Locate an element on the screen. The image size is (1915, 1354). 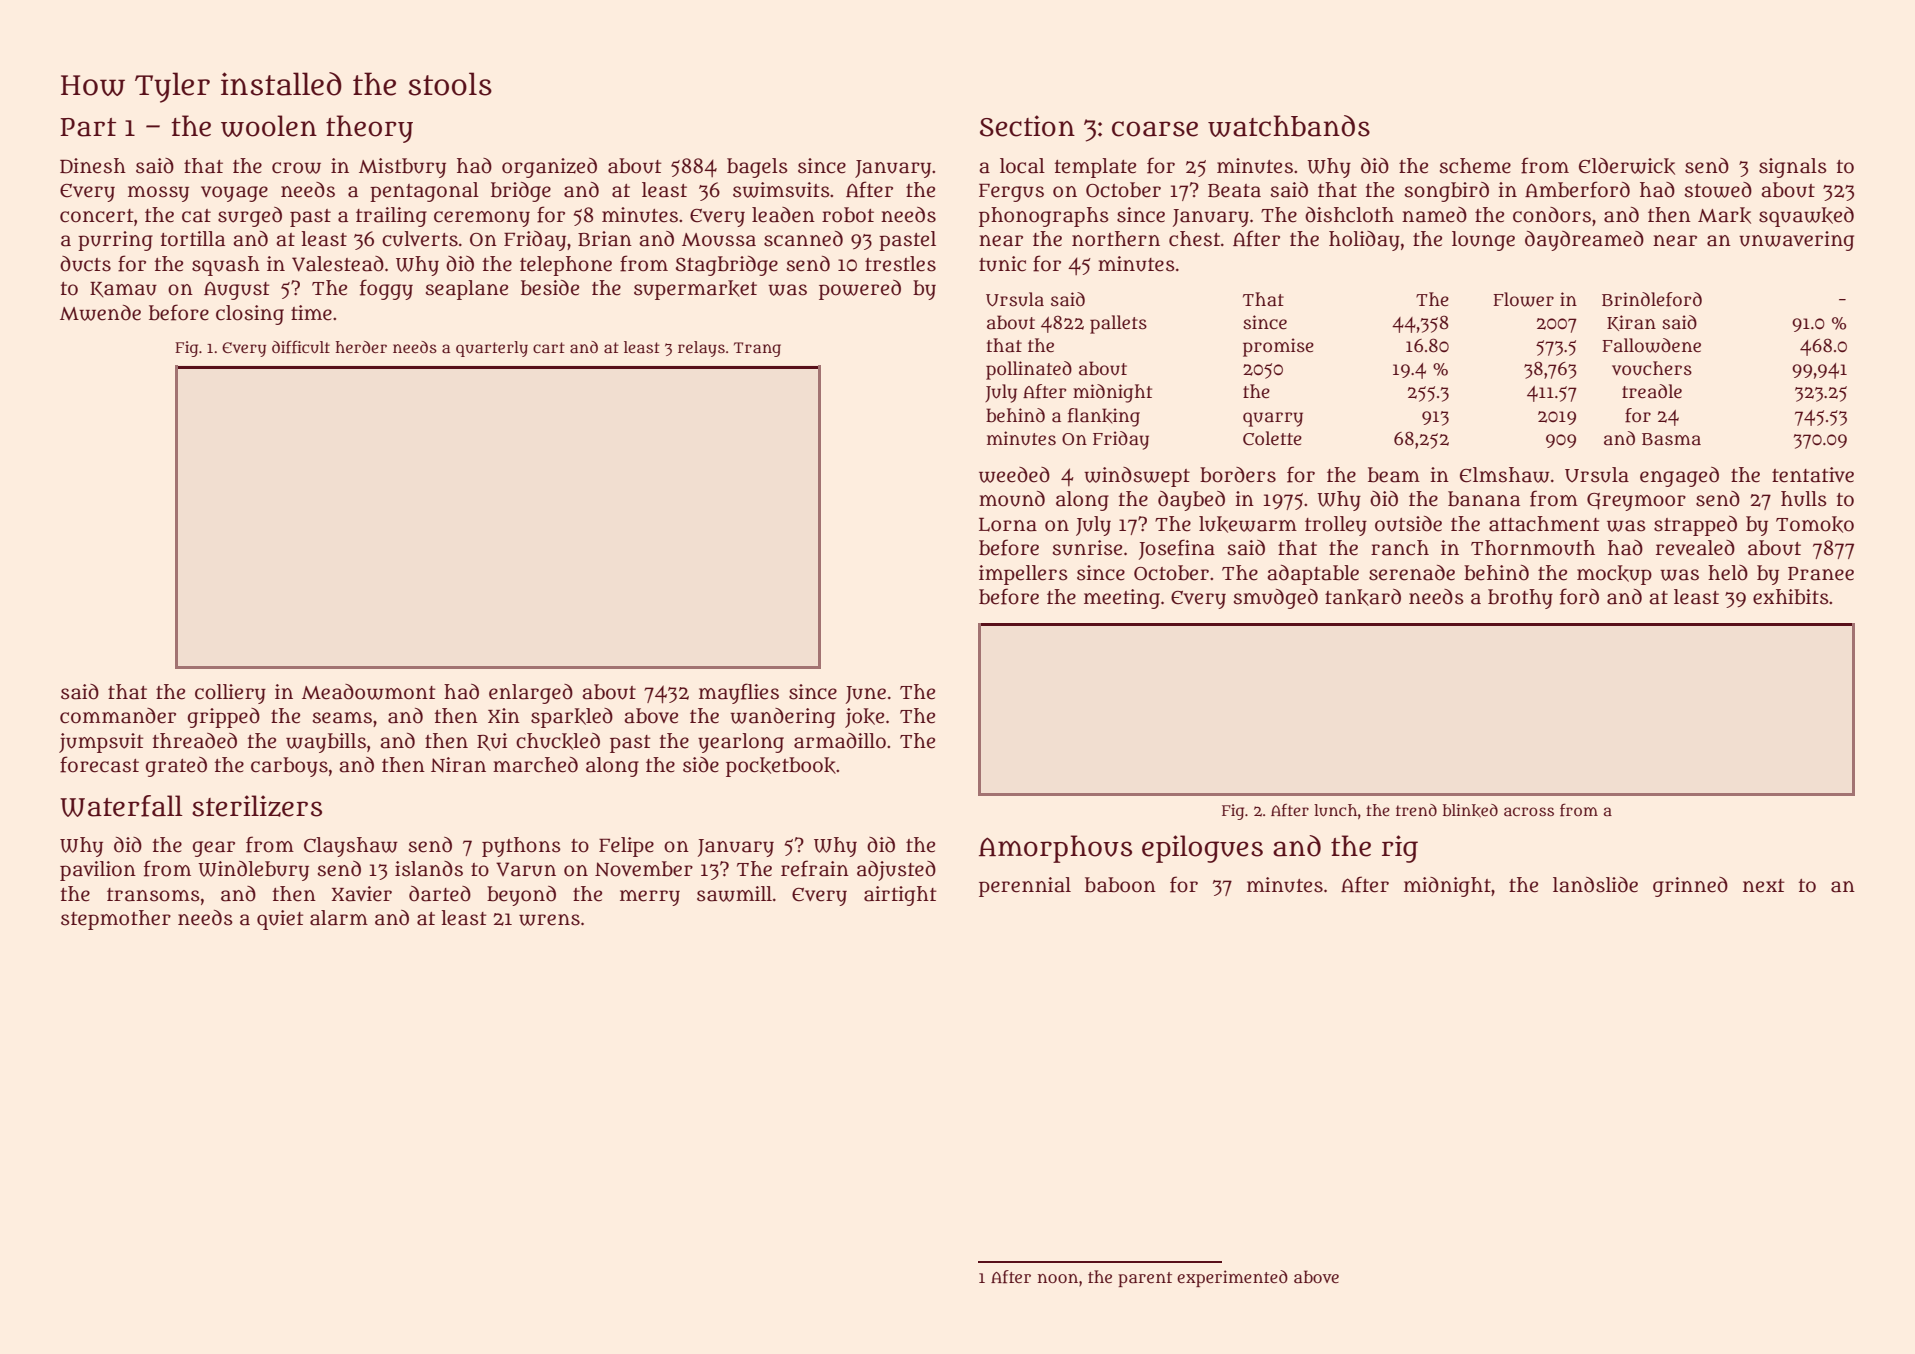
alarm is located at coordinates (339, 918).
